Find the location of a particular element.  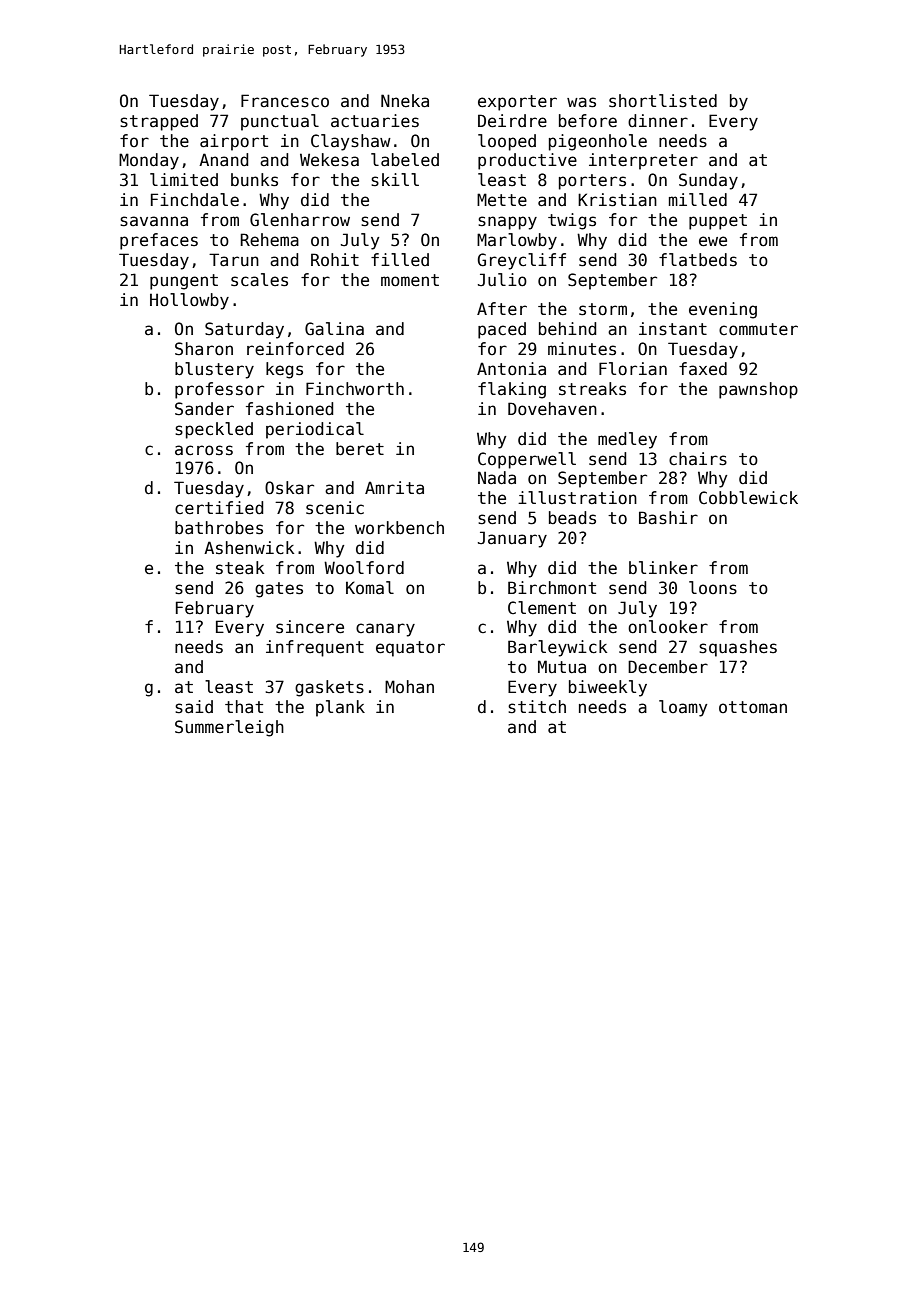

shortlisted is located at coordinates (663, 101).
